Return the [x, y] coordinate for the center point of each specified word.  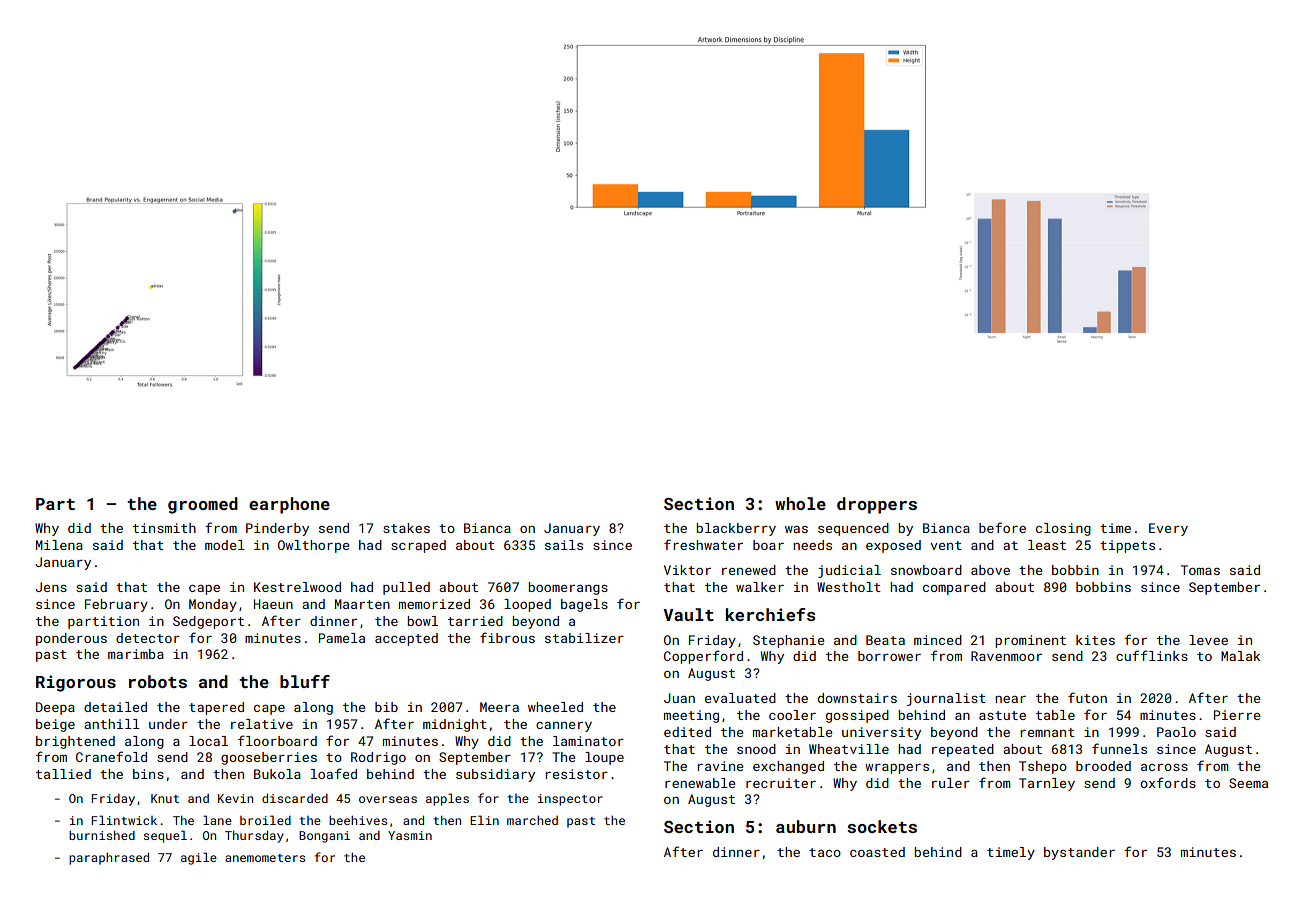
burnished [102, 835]
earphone [289, 505]
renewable [700, 783]
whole [800, 503]
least [1047, 545]
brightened [75, 742]
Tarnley [1047, 784]
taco [825, 852]
